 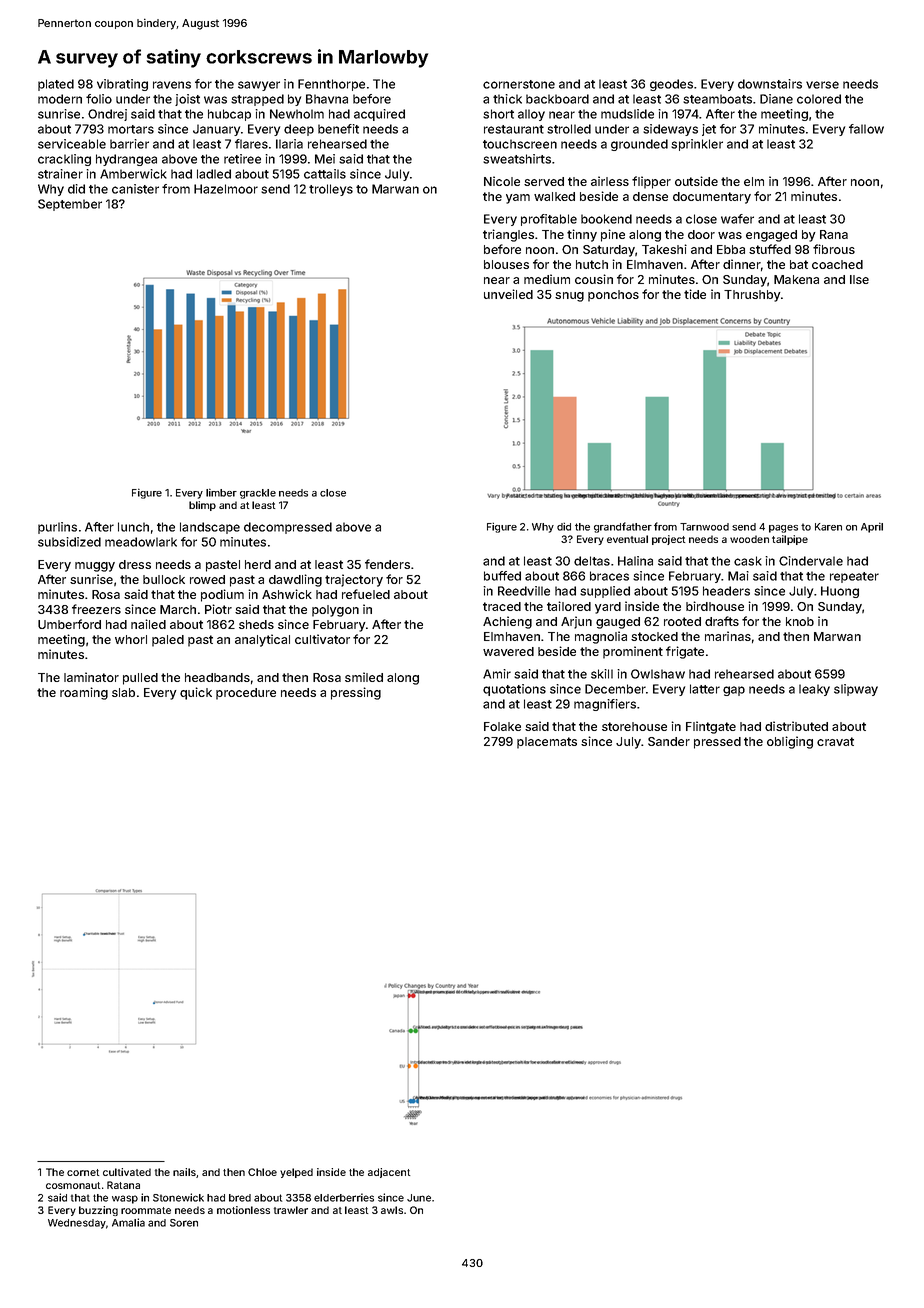 What do you see at coordinates (291, 1210) in the screenshot?
I see `trawler` at bounding box center [291, 1210].
